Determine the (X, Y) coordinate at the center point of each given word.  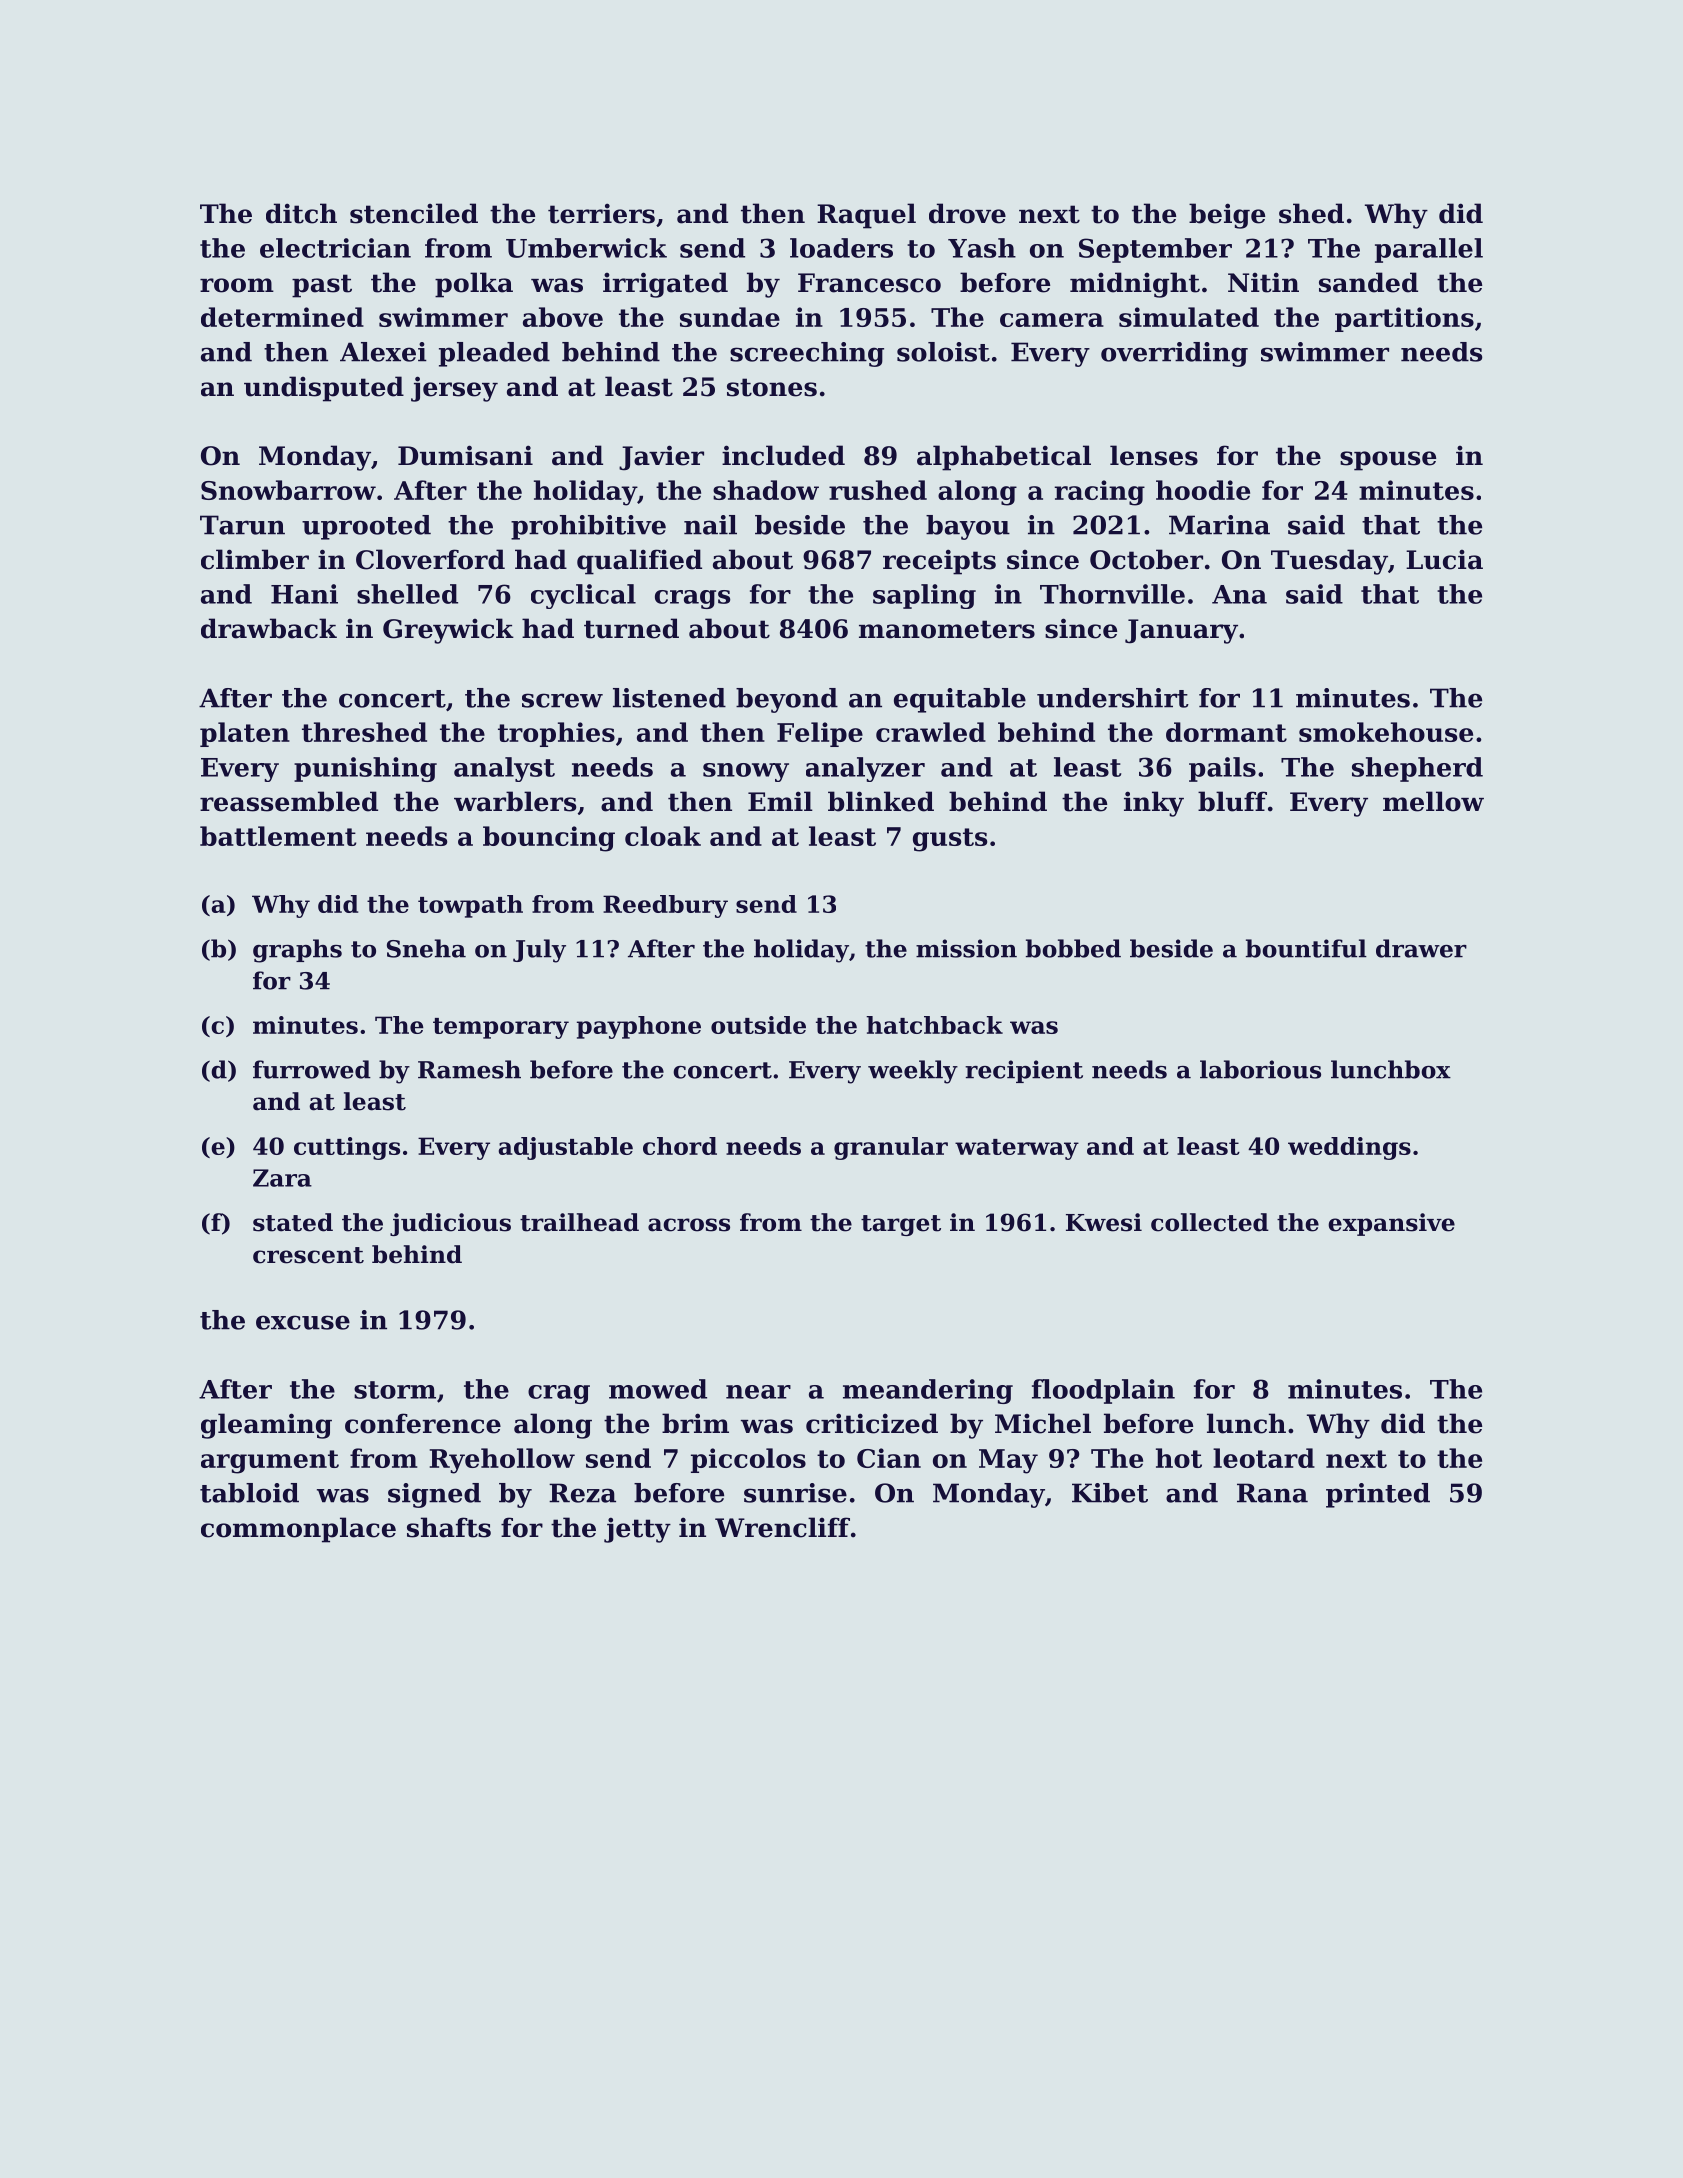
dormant (1226, 732)
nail (710, 525)
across (689, 1225)
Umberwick (586, 248)
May (1008, 1461)
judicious (450, 1224)
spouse (1388, 461)
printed (1378, 1495)
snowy (746, 772)
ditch (301, 213)
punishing (365, 769)
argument (270, 1462)
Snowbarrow (288, 490)
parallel (1429, 250)
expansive (1391, 1224)
